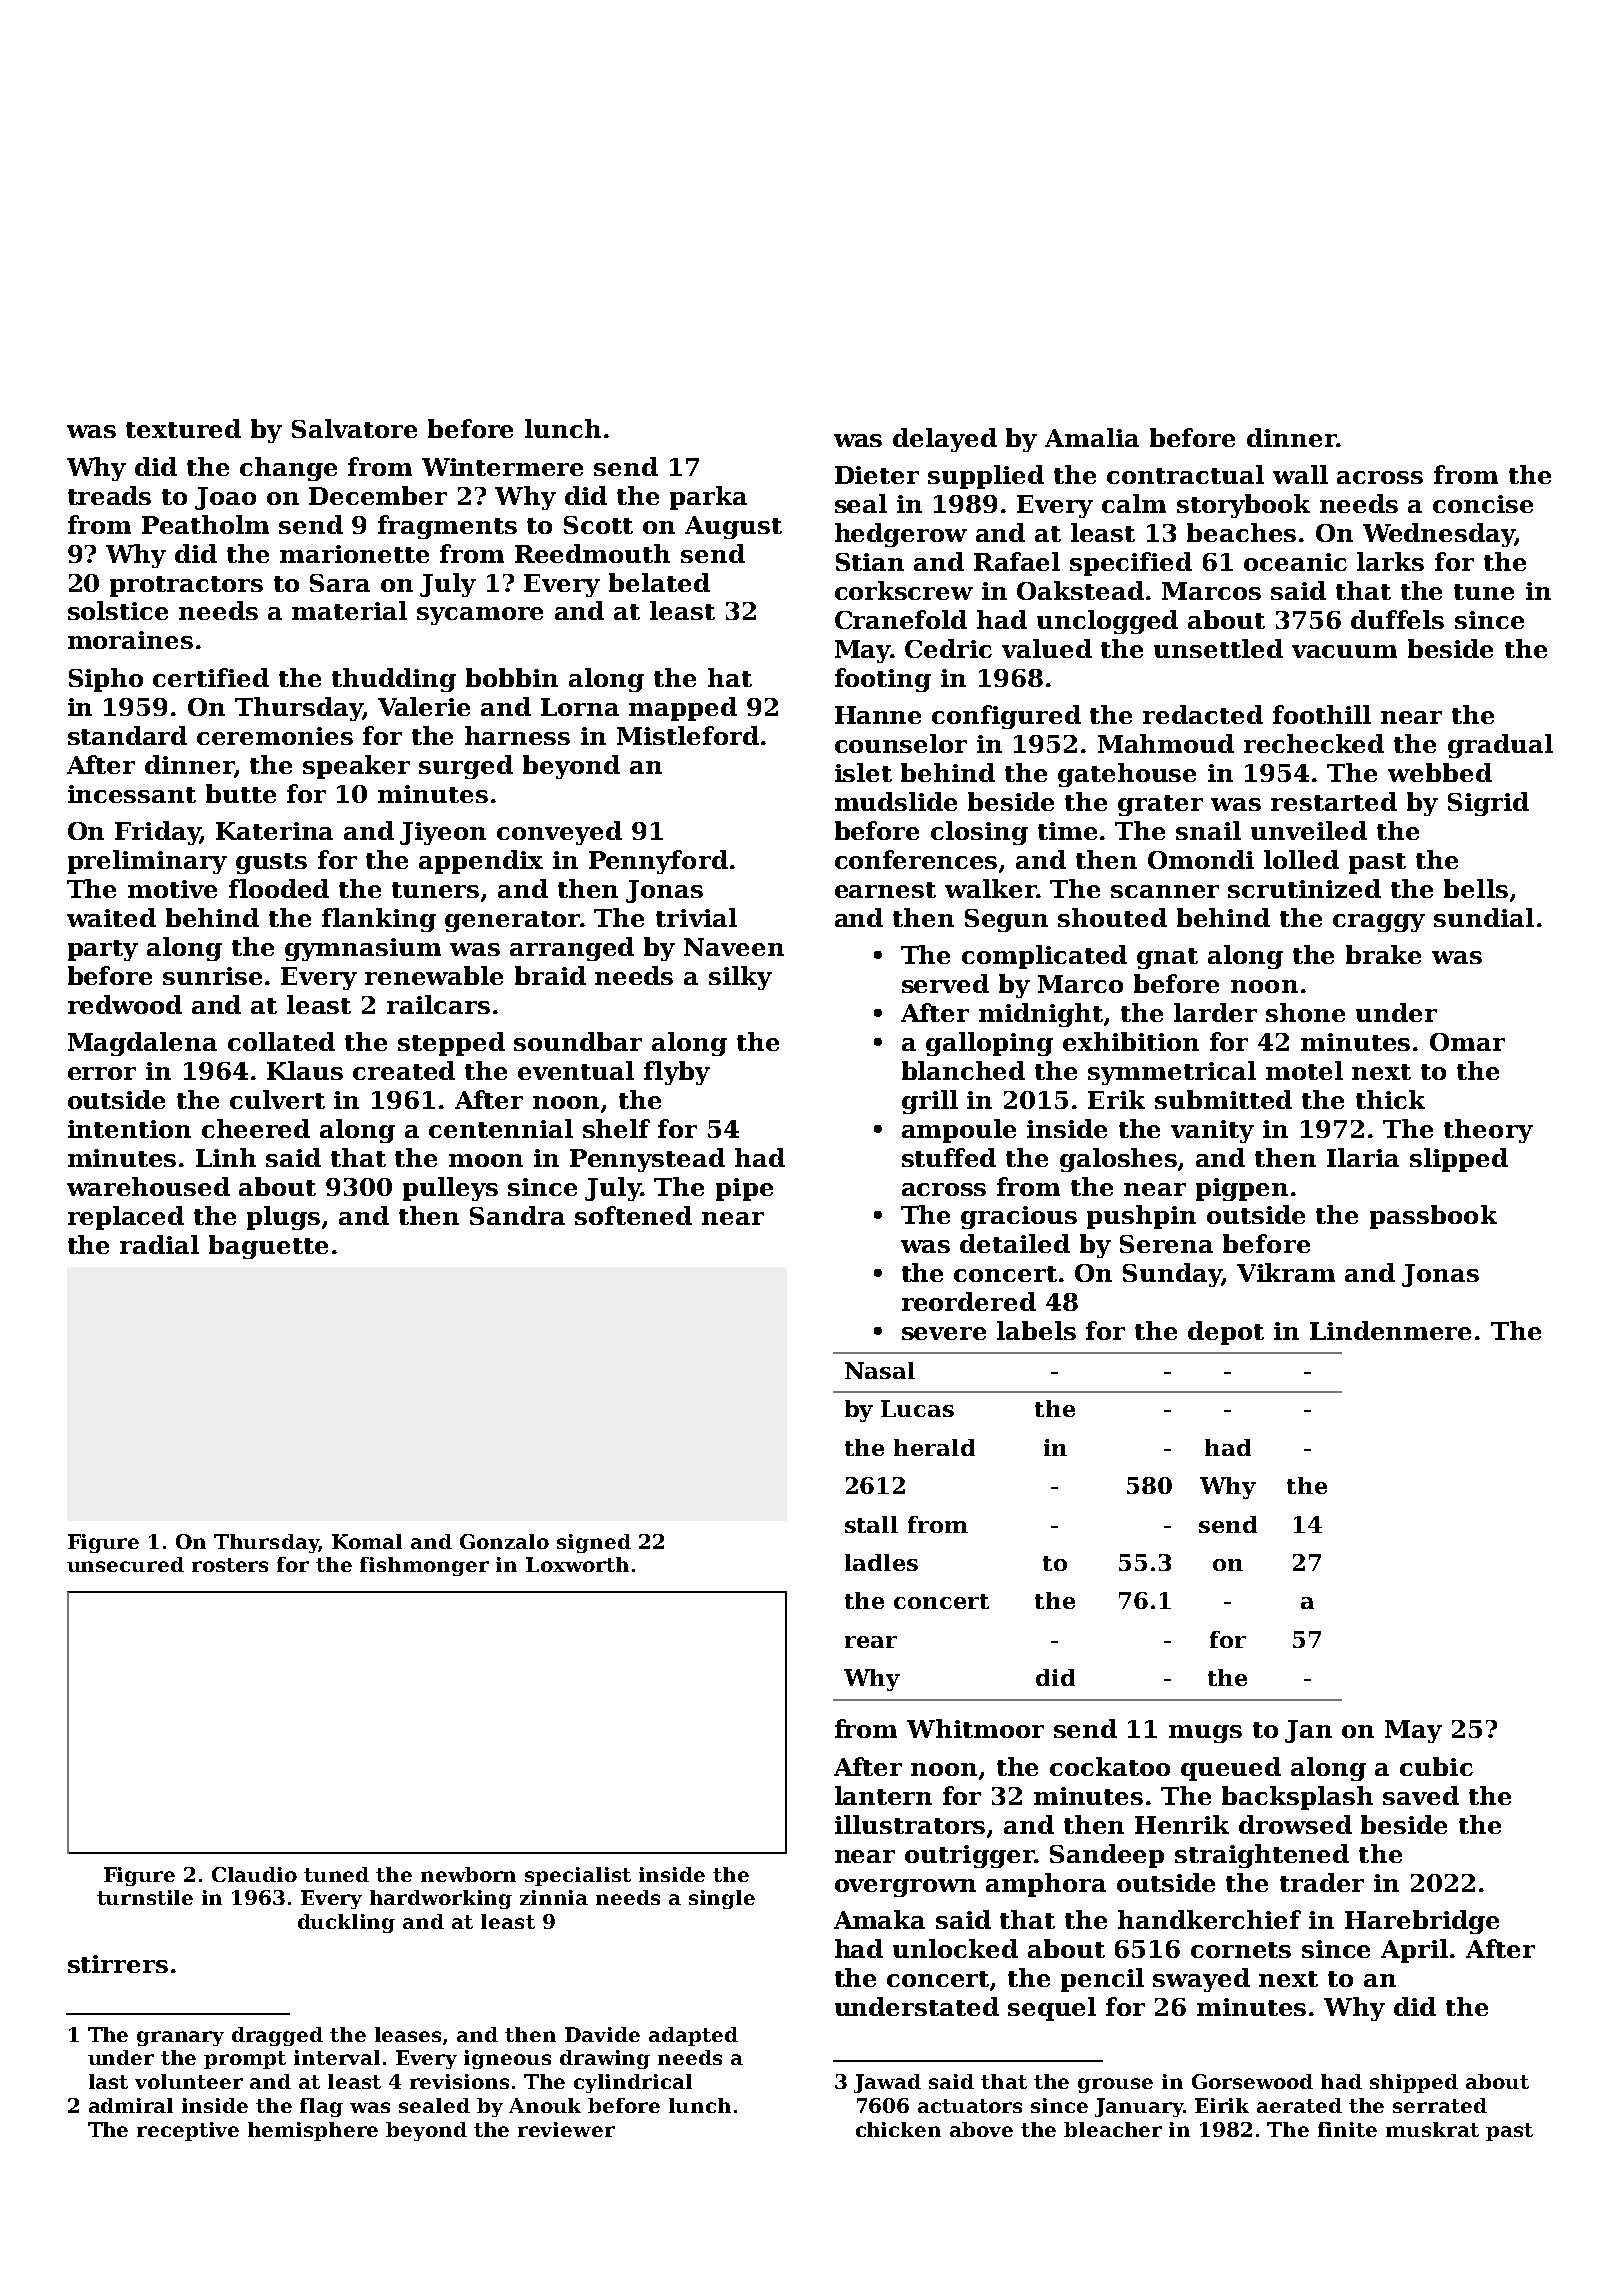 This page has width=1620, height=2292. I want to click on turnstile, so click(145, 1897).
